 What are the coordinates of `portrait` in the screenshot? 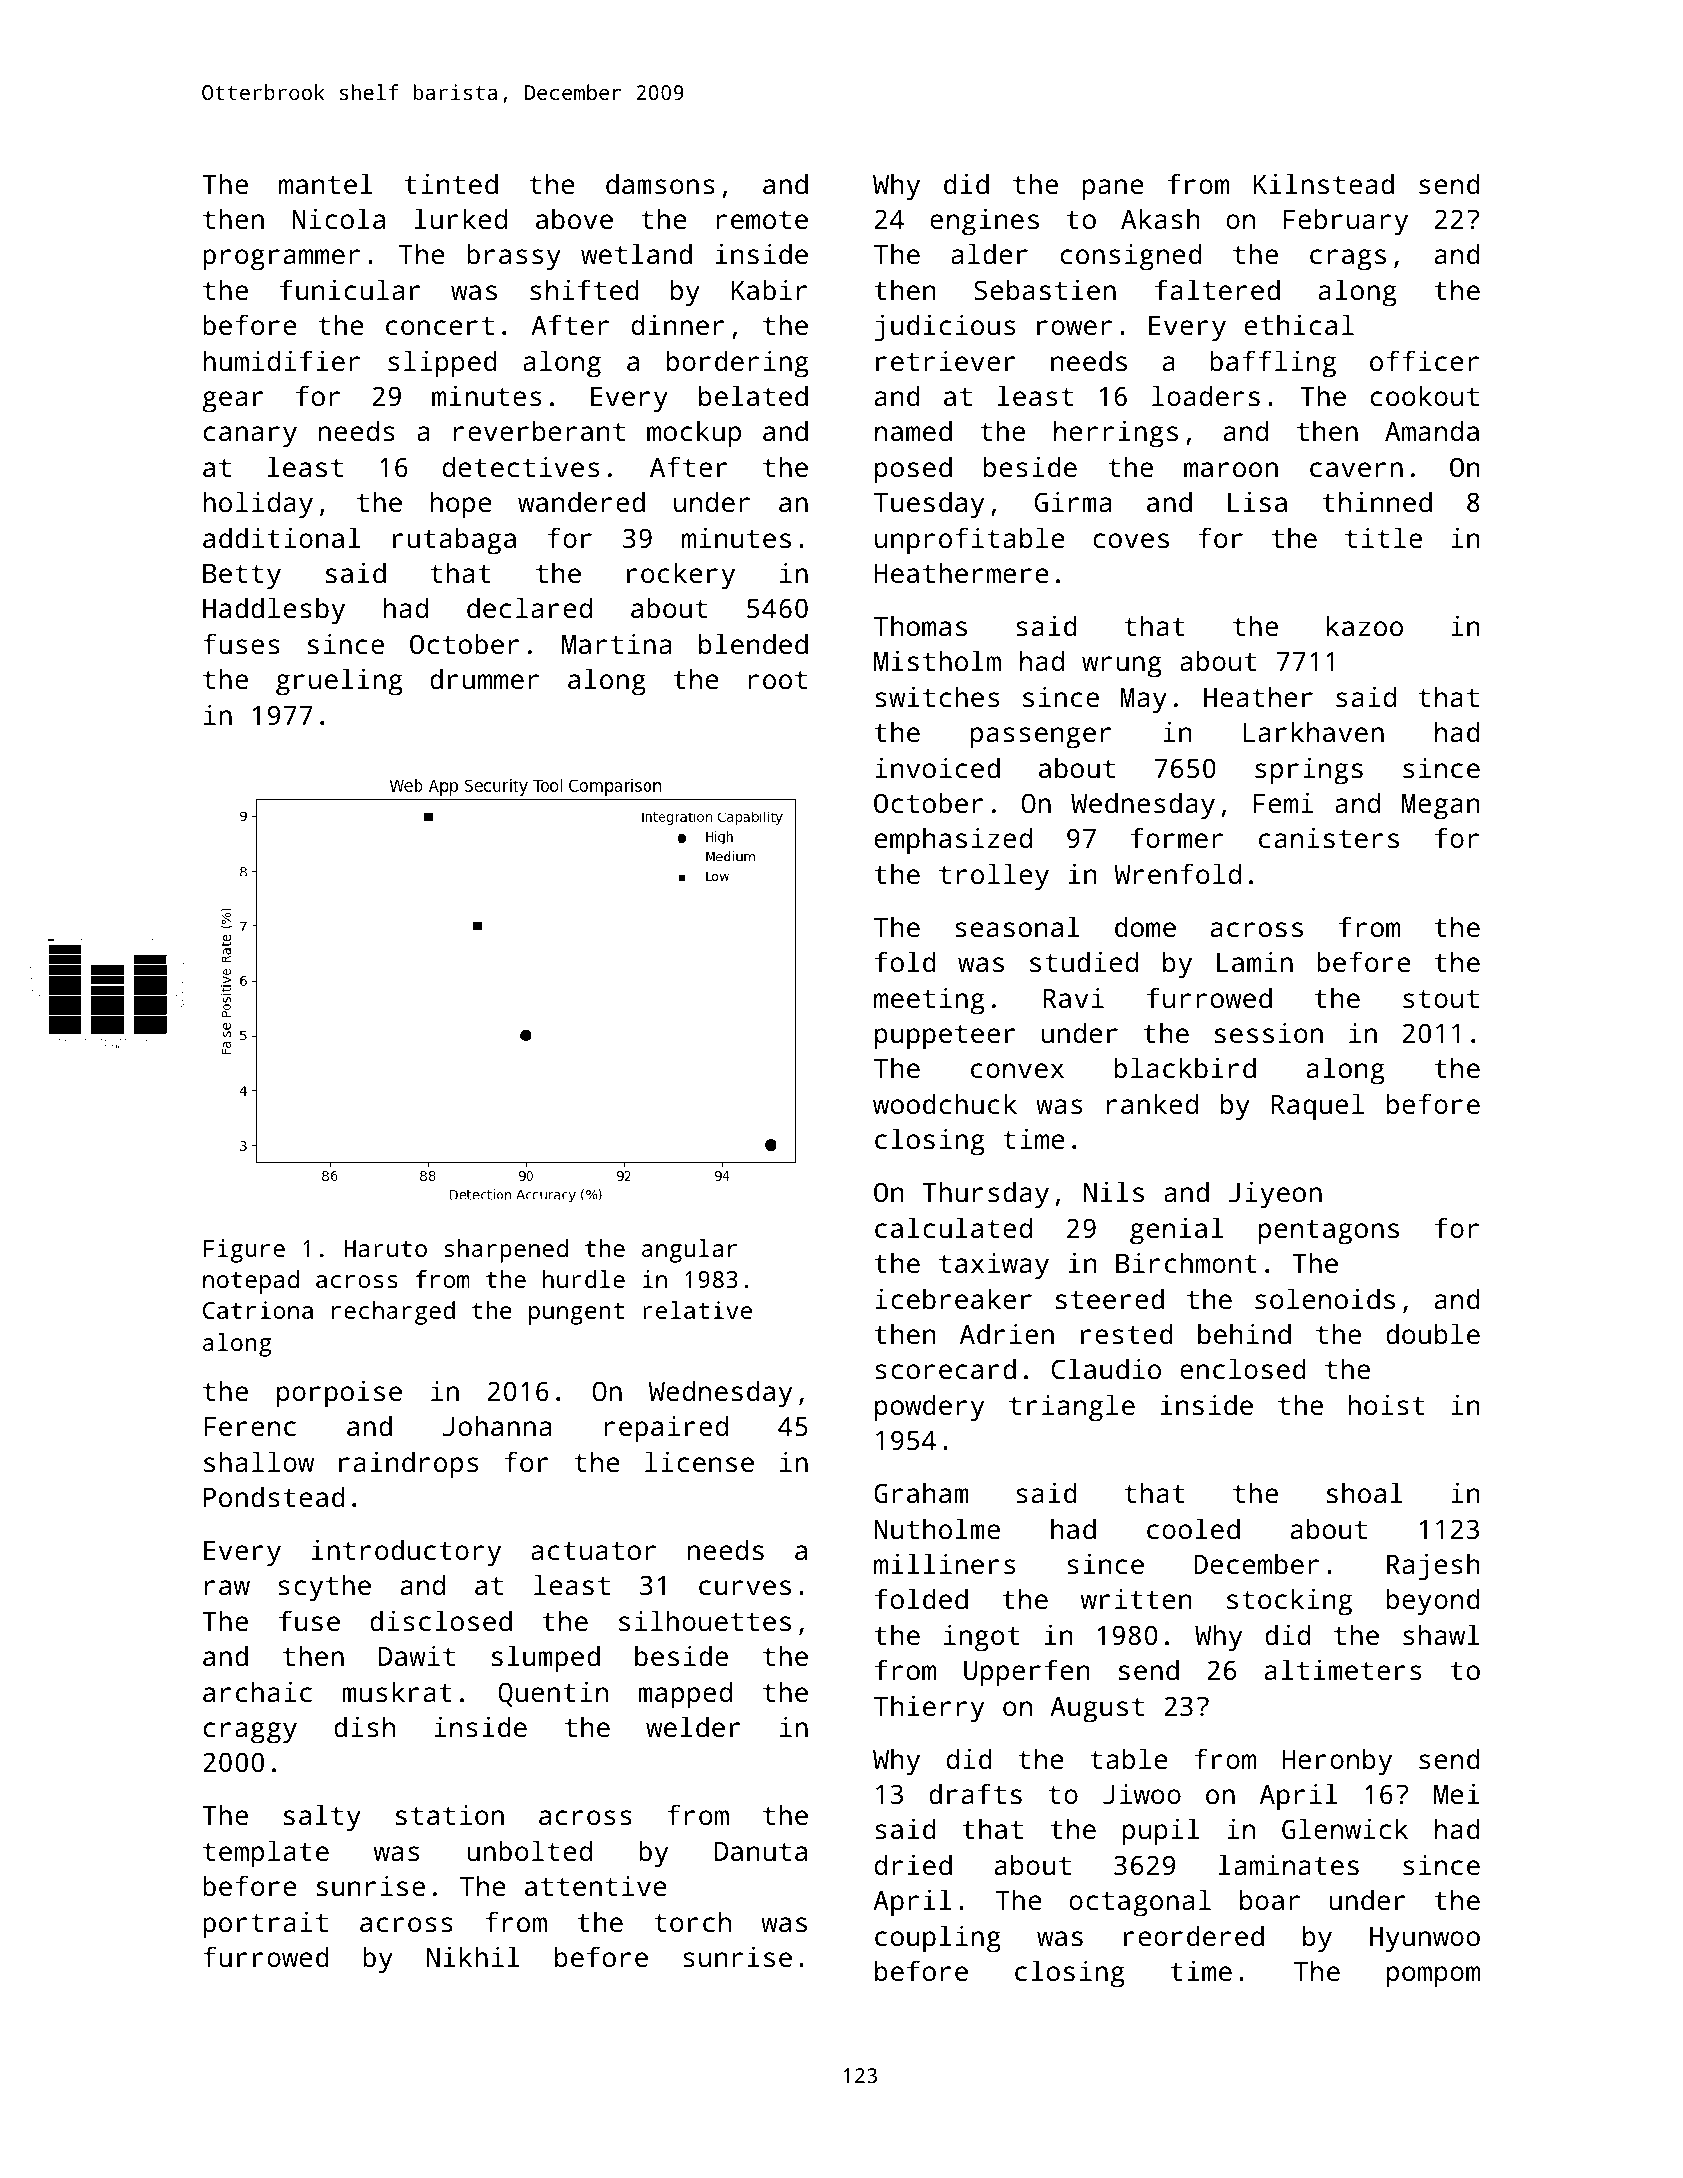 It's located at (265, 1925).
